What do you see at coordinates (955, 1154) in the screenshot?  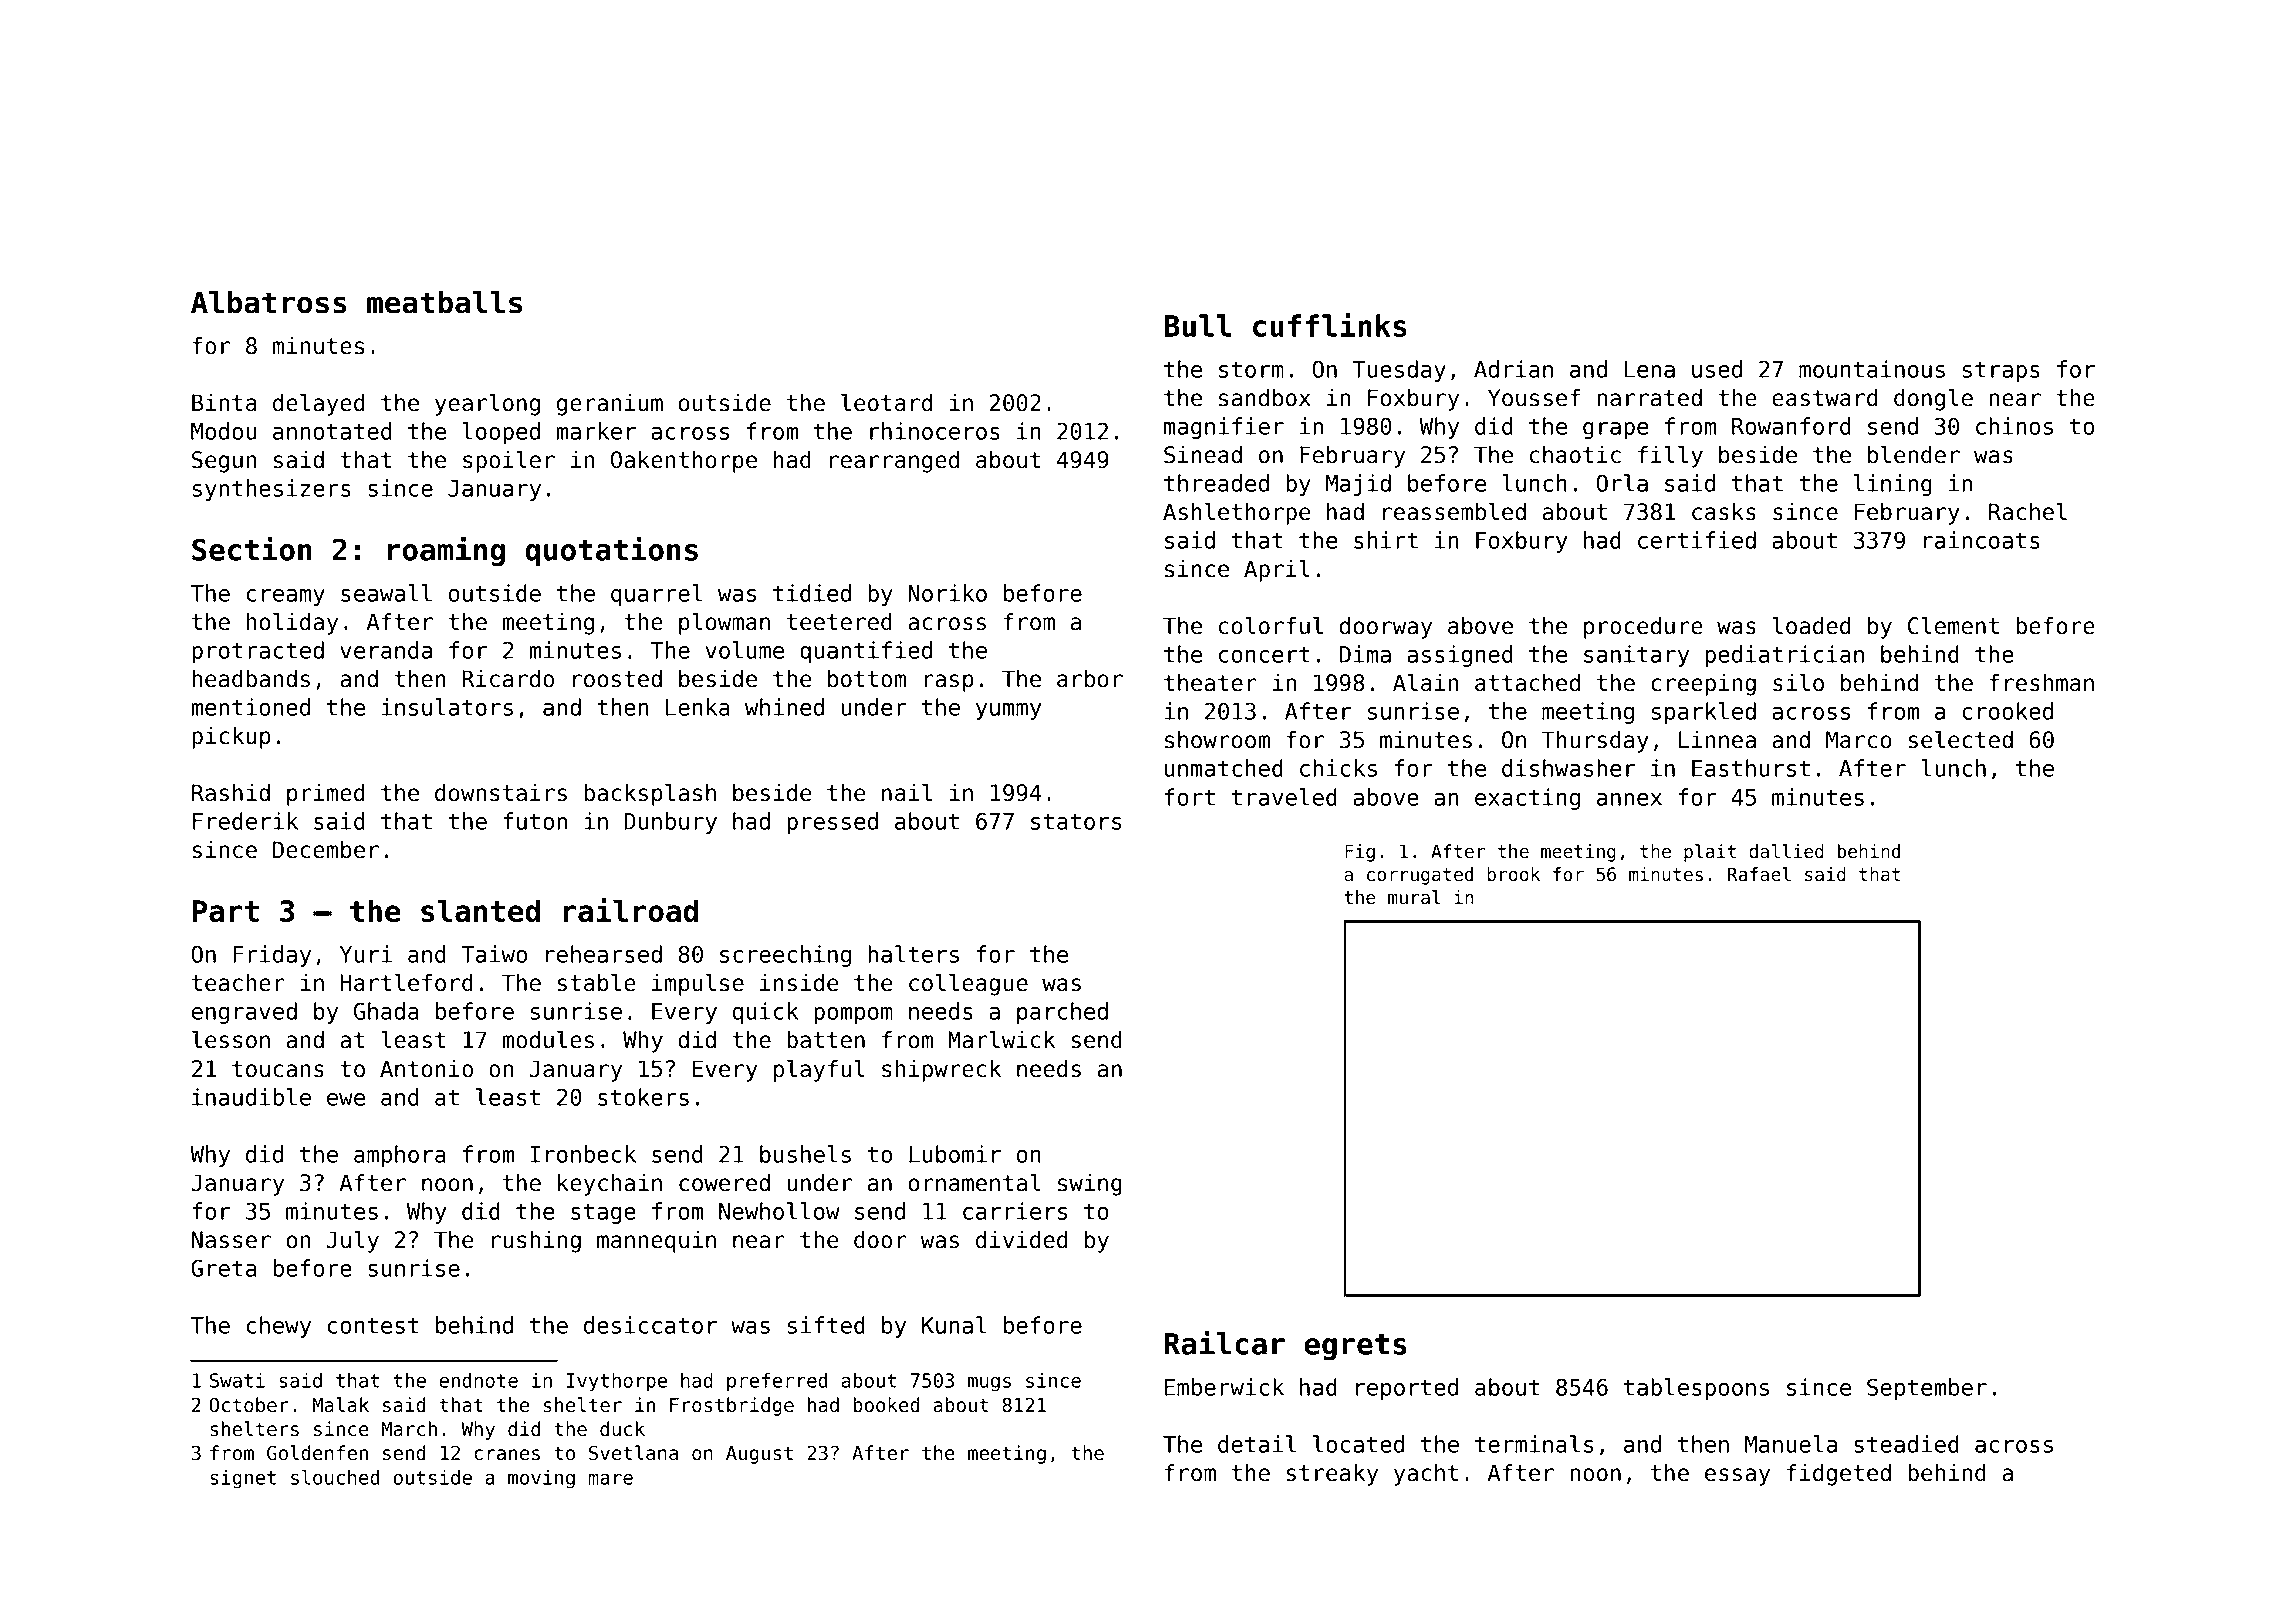 I see `Lubomir` at bounding box center [955, 1154].
